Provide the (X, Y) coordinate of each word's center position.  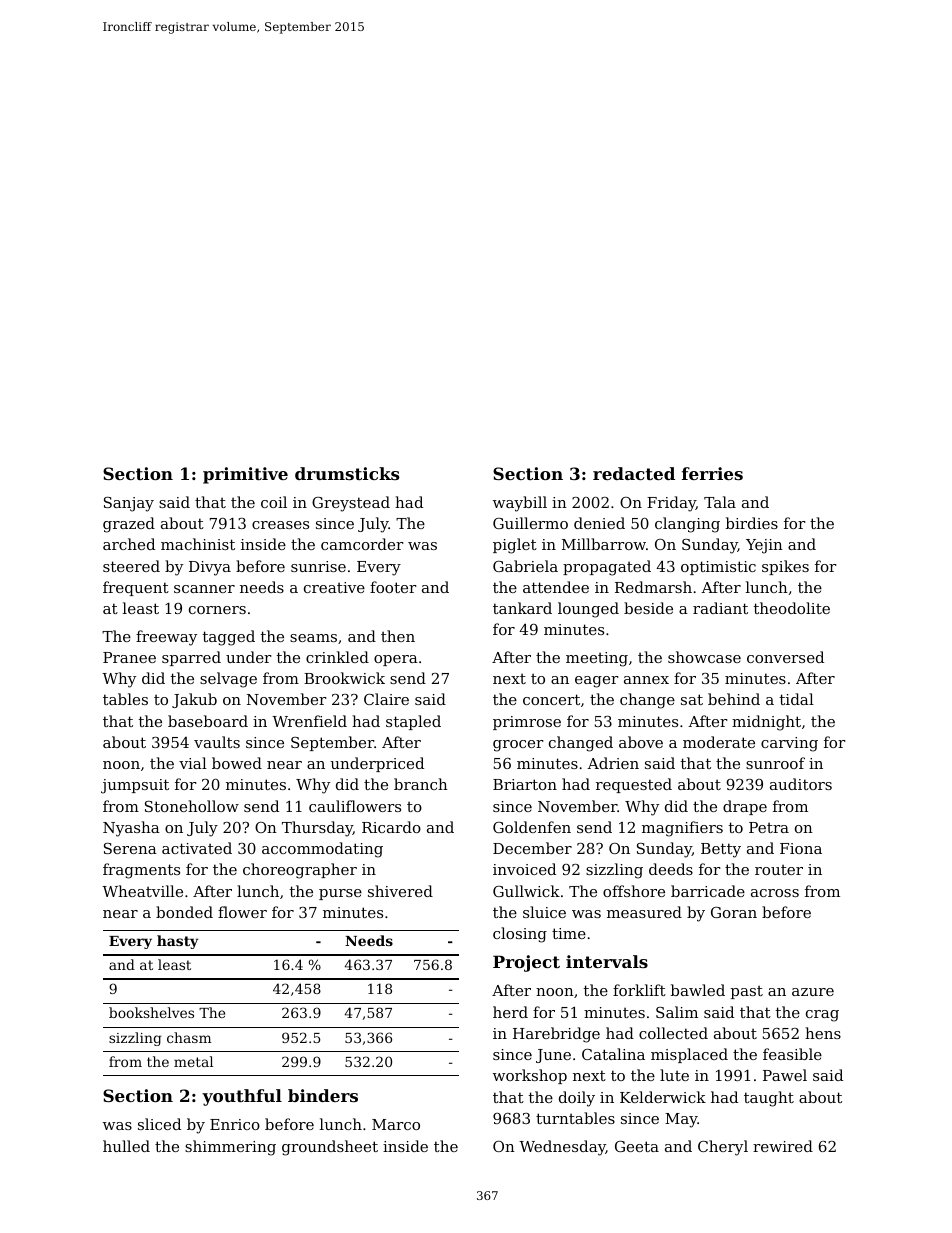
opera (396, 660)
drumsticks (347, 473)
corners (217, 610)
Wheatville (142, 891)
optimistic (718, 568)
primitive (245, 475)
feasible (792, 1054)
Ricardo (391, 827)
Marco (396, 1124)
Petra (769, 827)
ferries (712, 473)
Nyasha (131, 829)
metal (193, 1061)
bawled (698, 990)
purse (340, 894)
